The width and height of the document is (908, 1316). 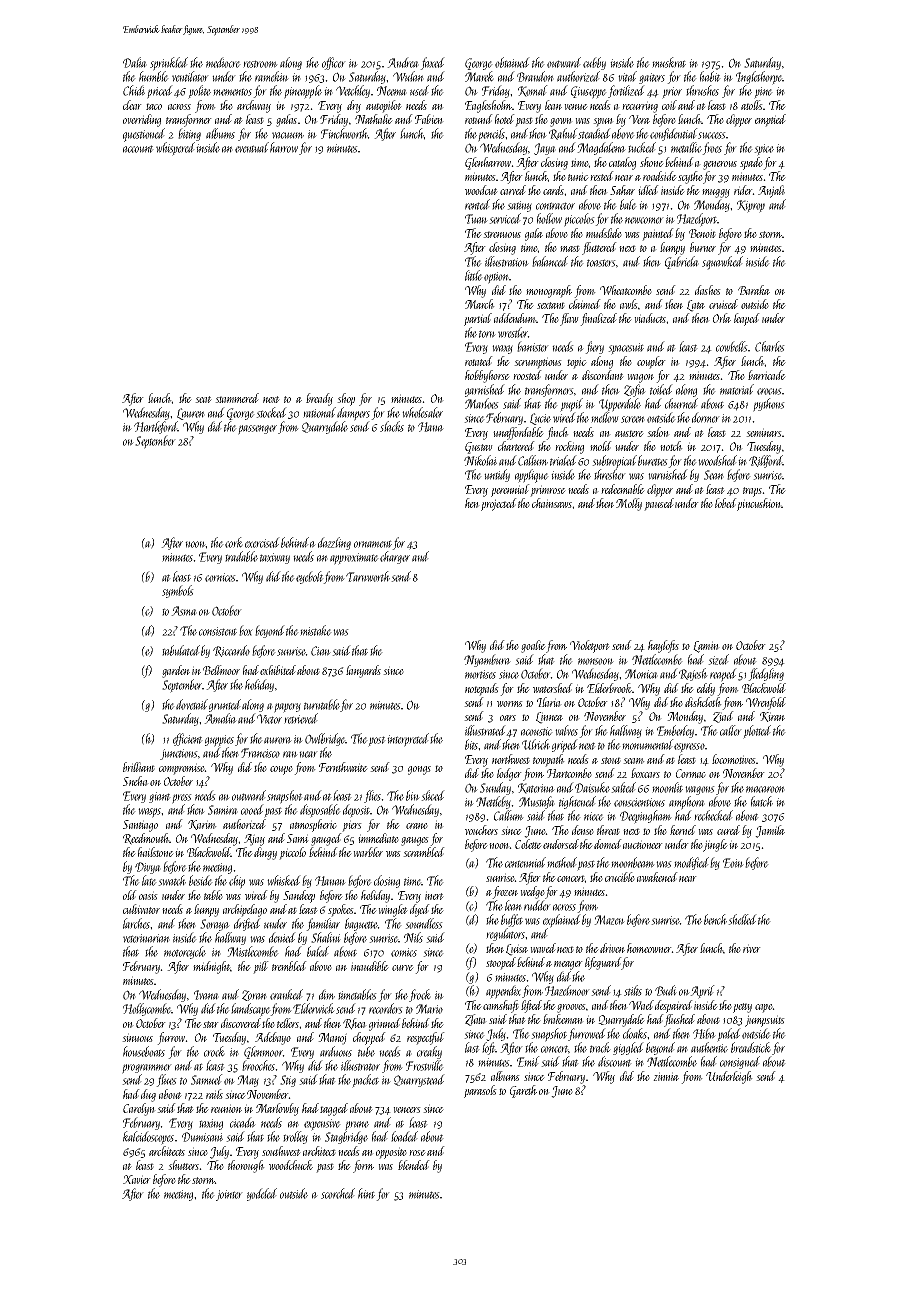 What do you see at coordinates (512, 62) in the document?
I see `obtained` at bounding box center [512, 62].
